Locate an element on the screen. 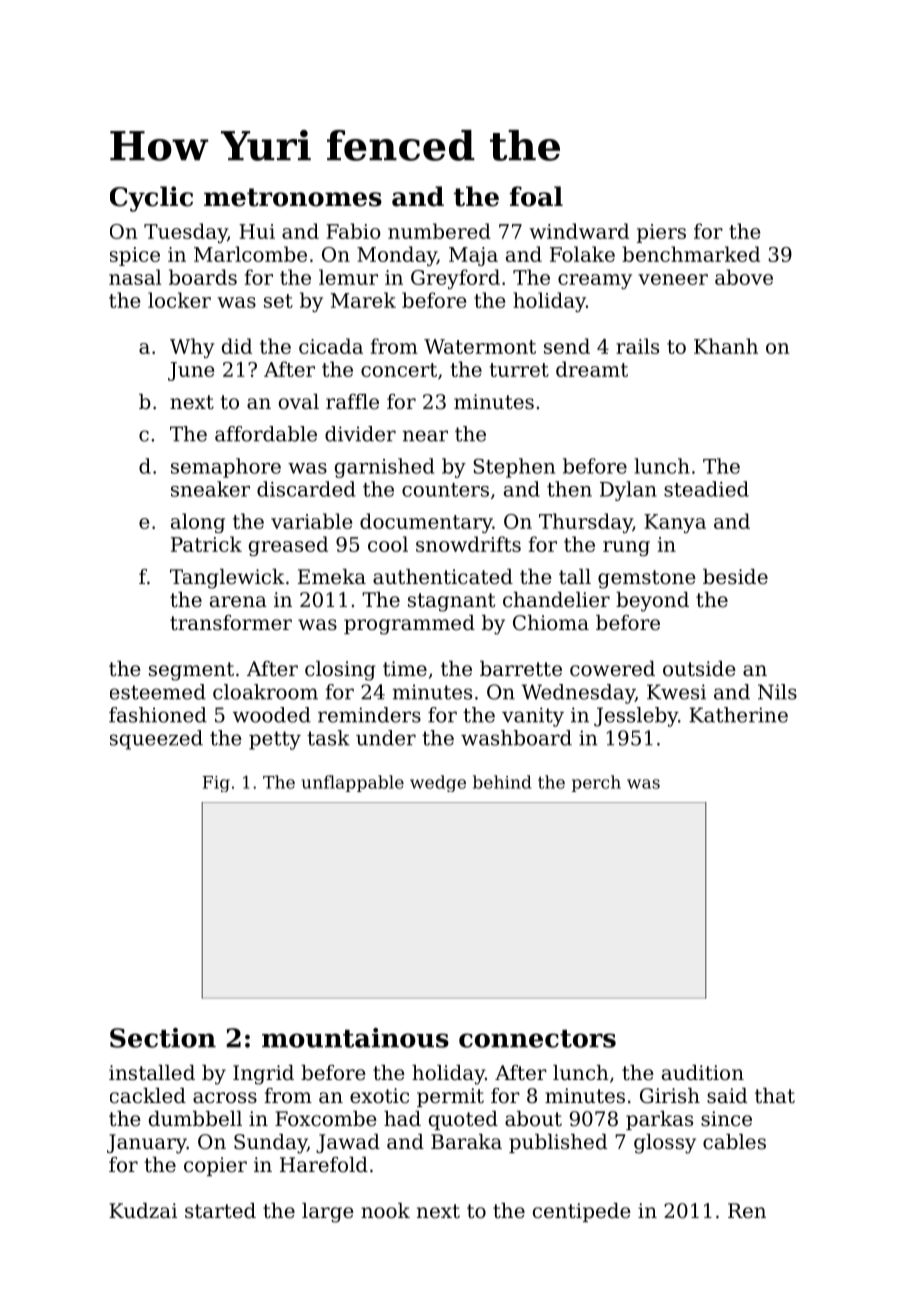 This screenshot has width=908, height=1316. Katherine is located at coordinates (738, 715).
